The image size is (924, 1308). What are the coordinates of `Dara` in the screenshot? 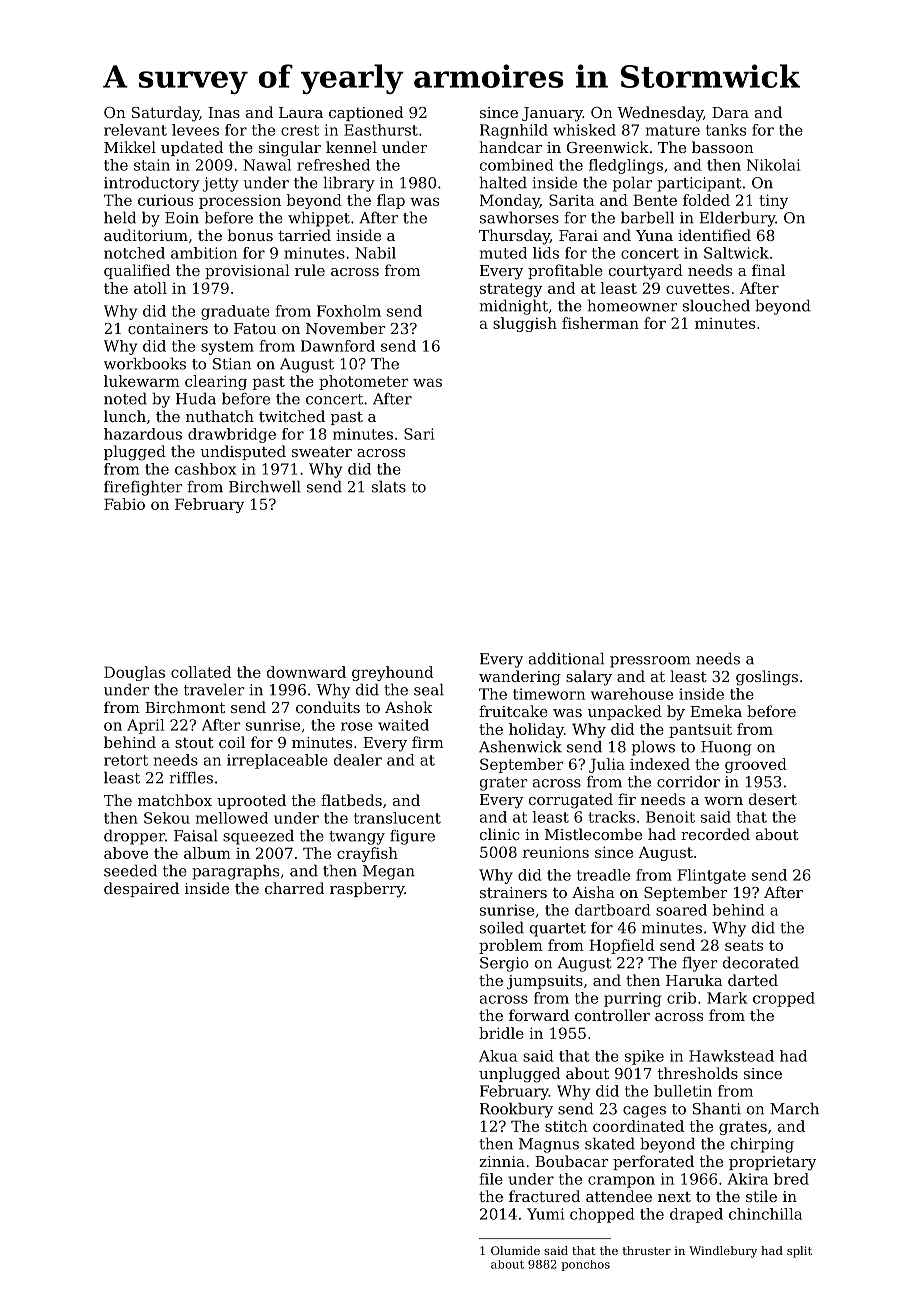 It's located at (730, 112).
